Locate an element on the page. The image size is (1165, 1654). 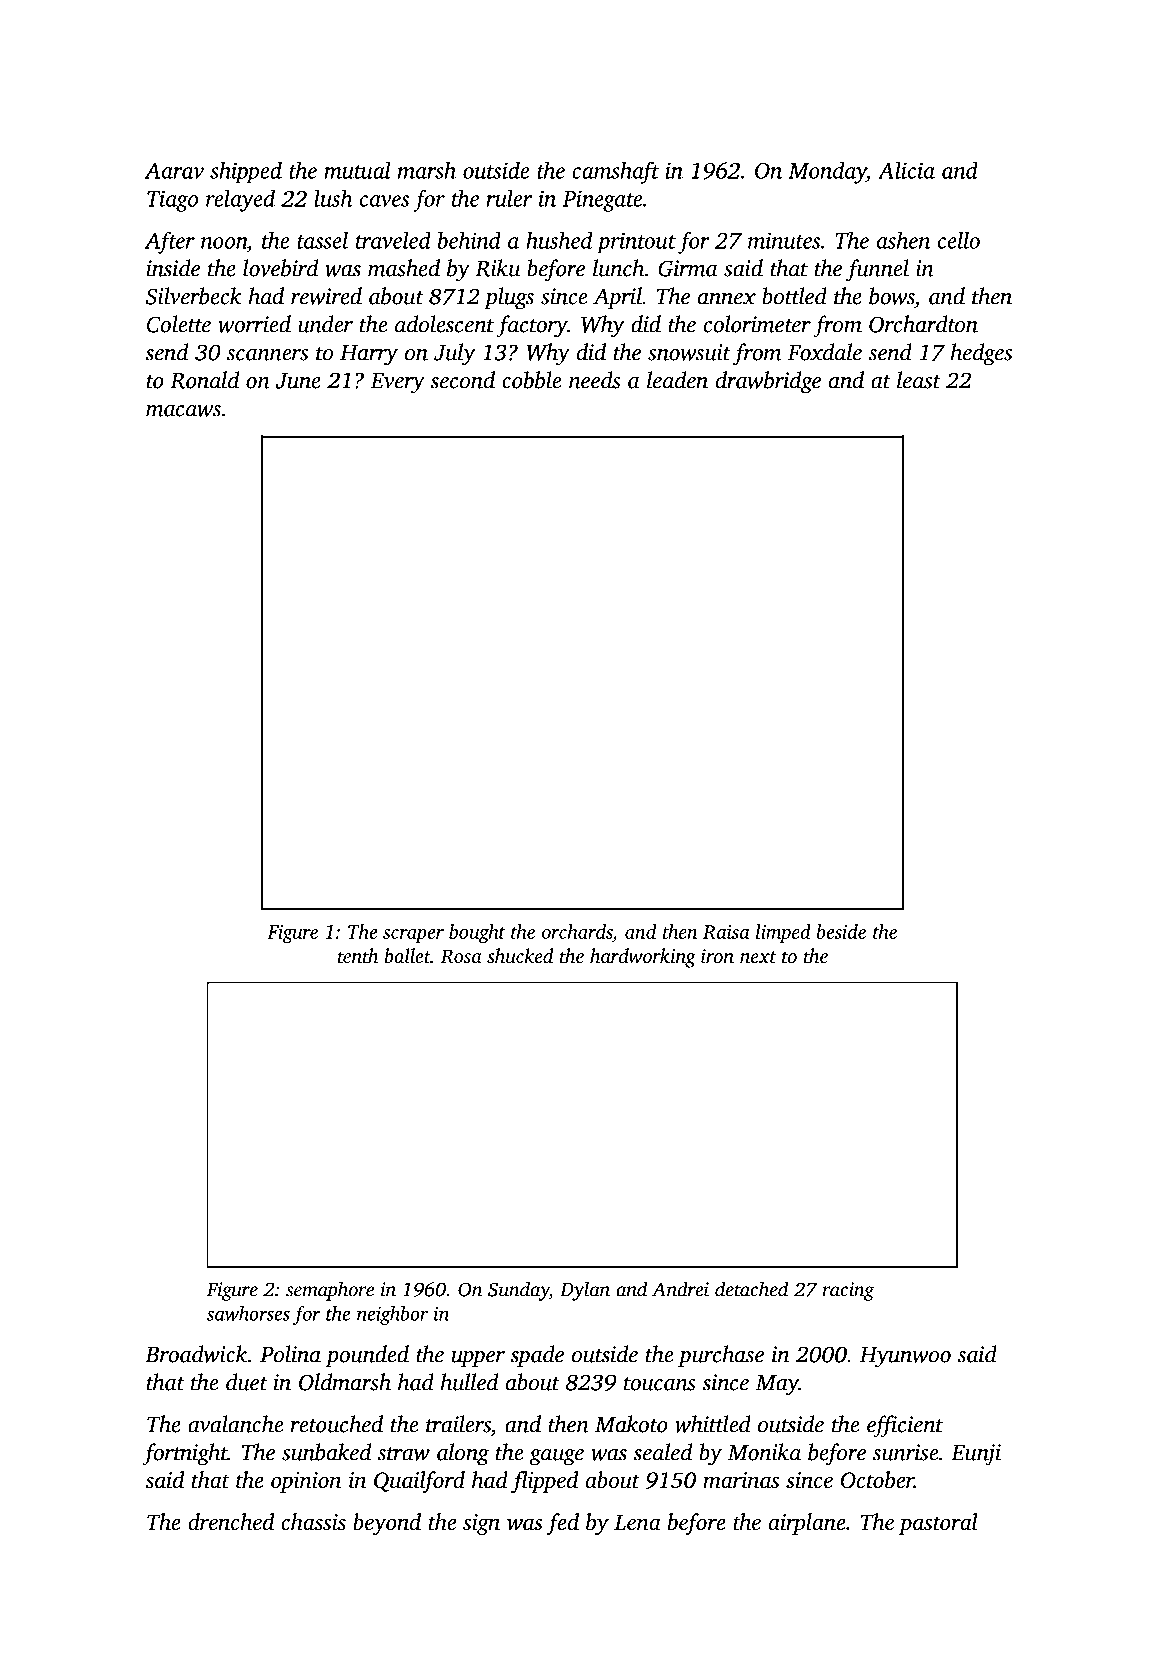
drenched is located at coordinates (231, 1522).
